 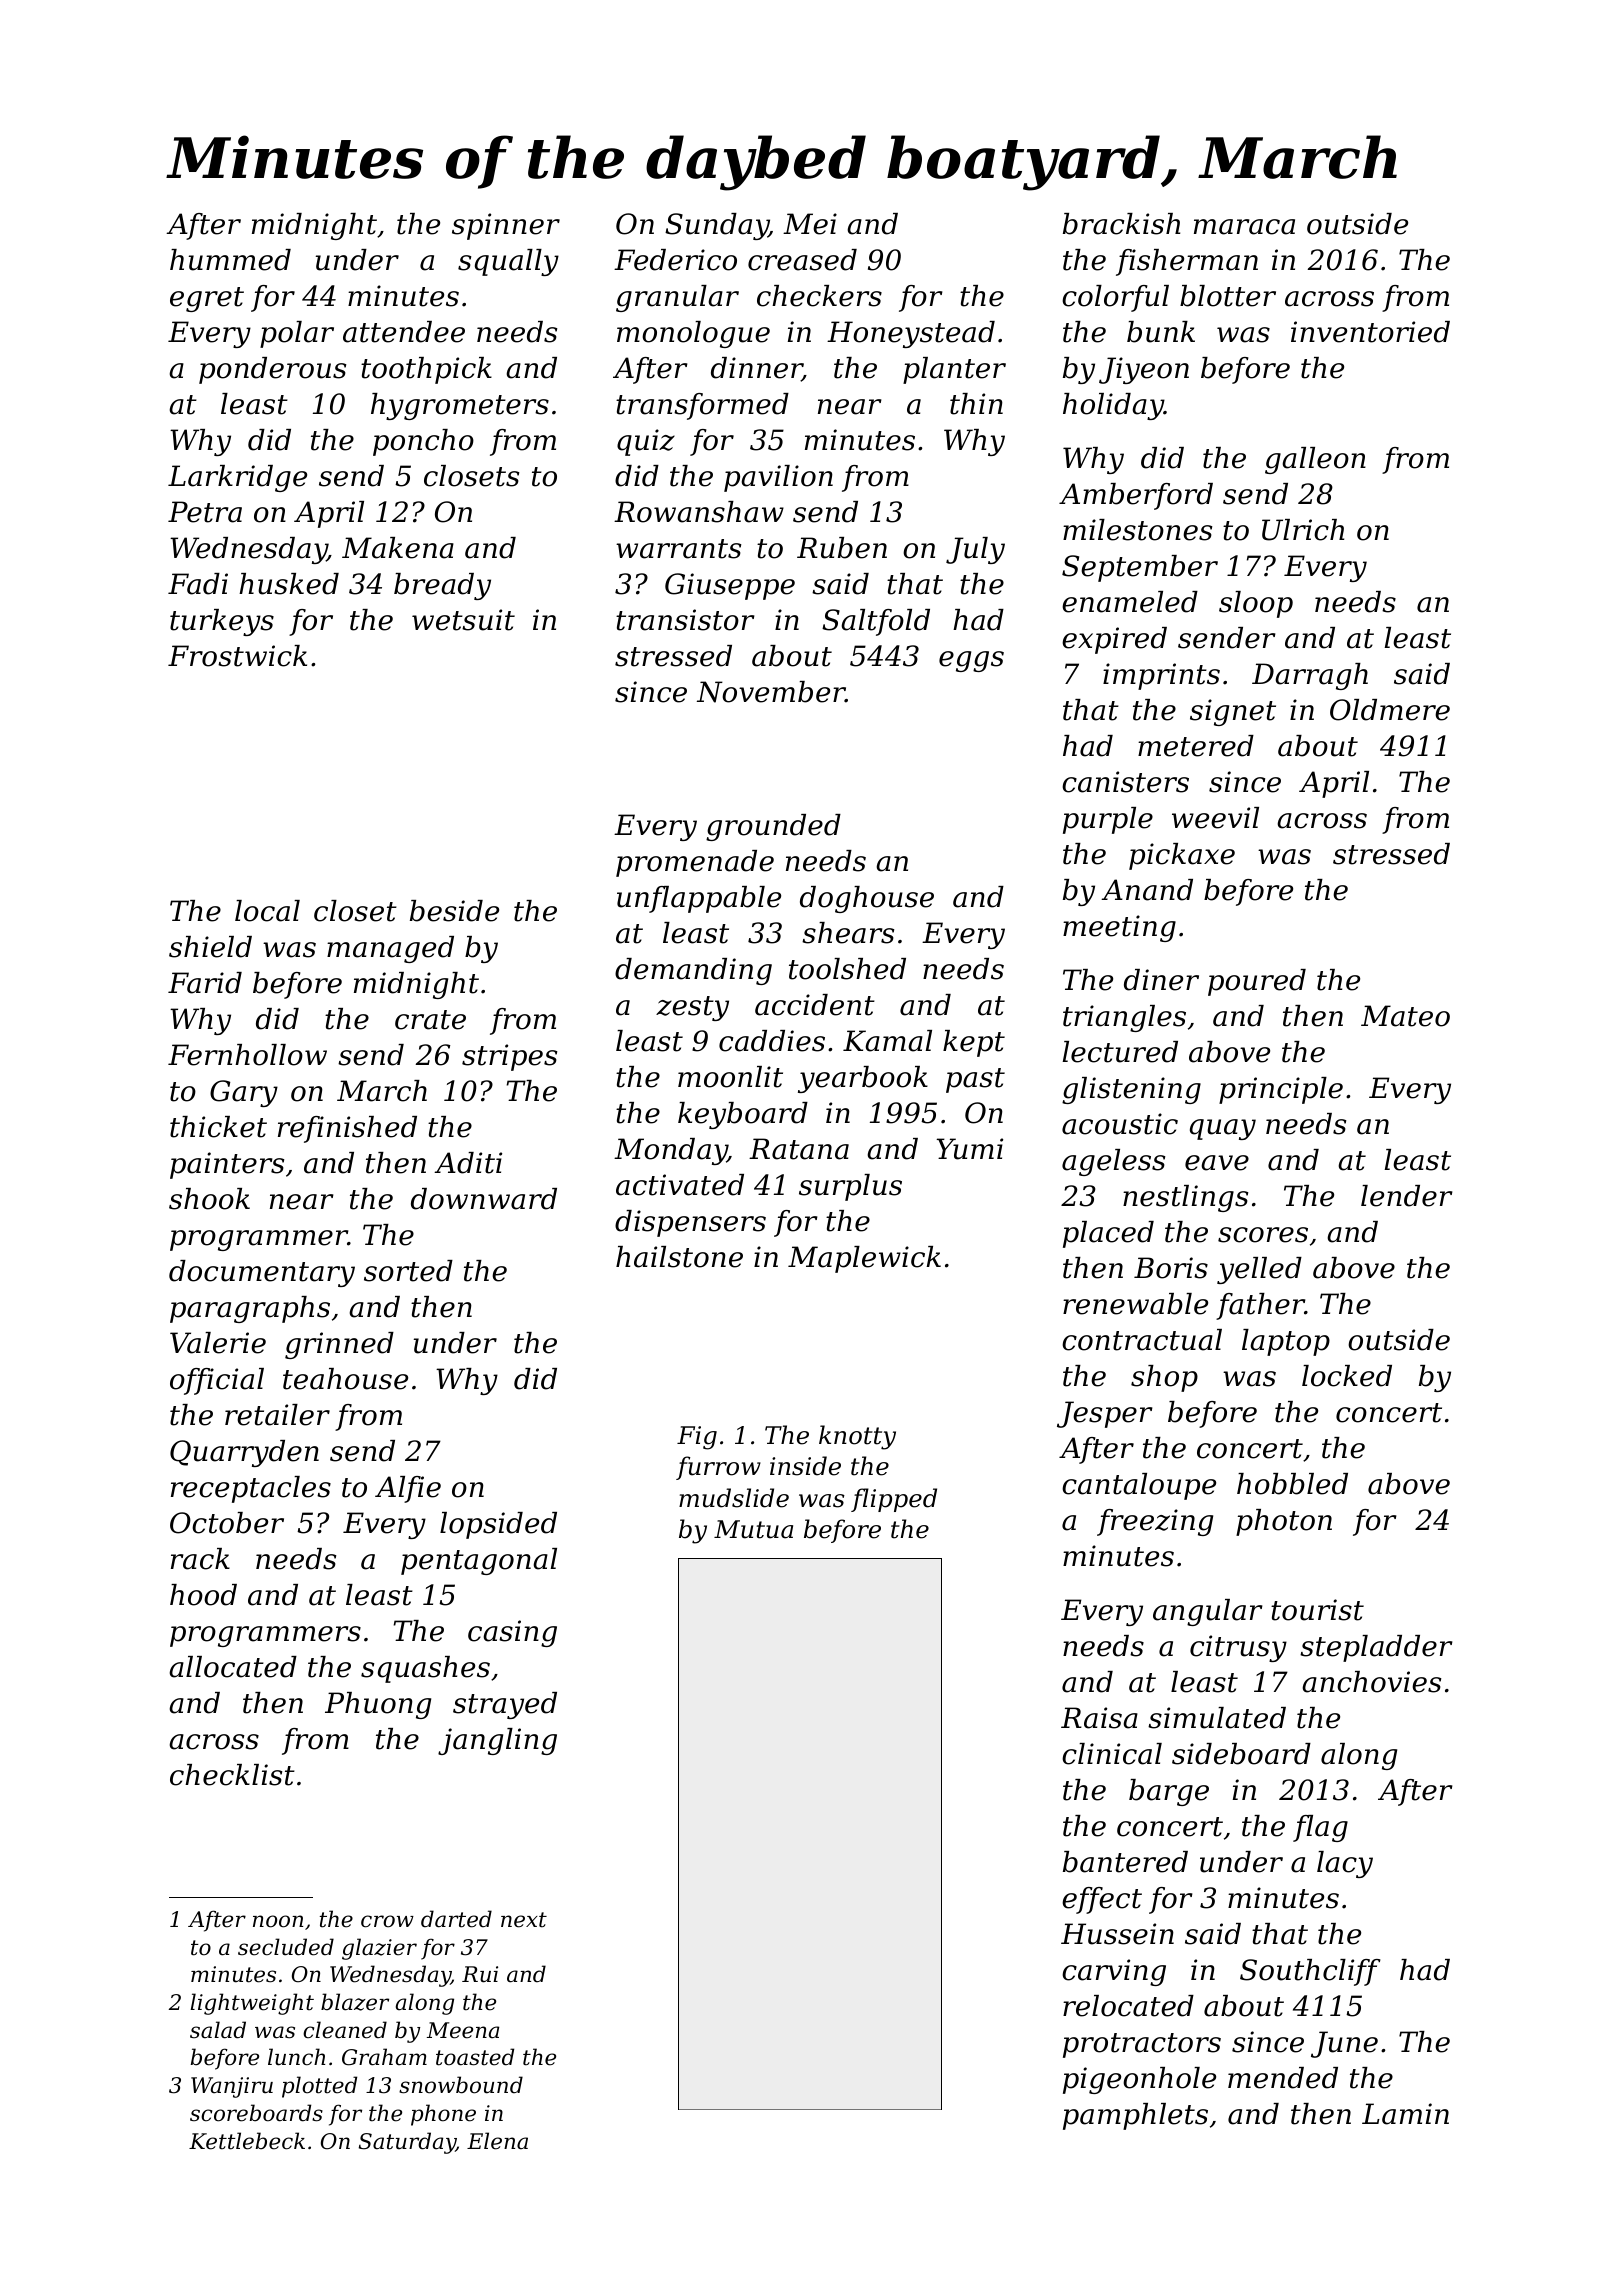 I want to click on Mateo, so click(x=1405, y=1016).
